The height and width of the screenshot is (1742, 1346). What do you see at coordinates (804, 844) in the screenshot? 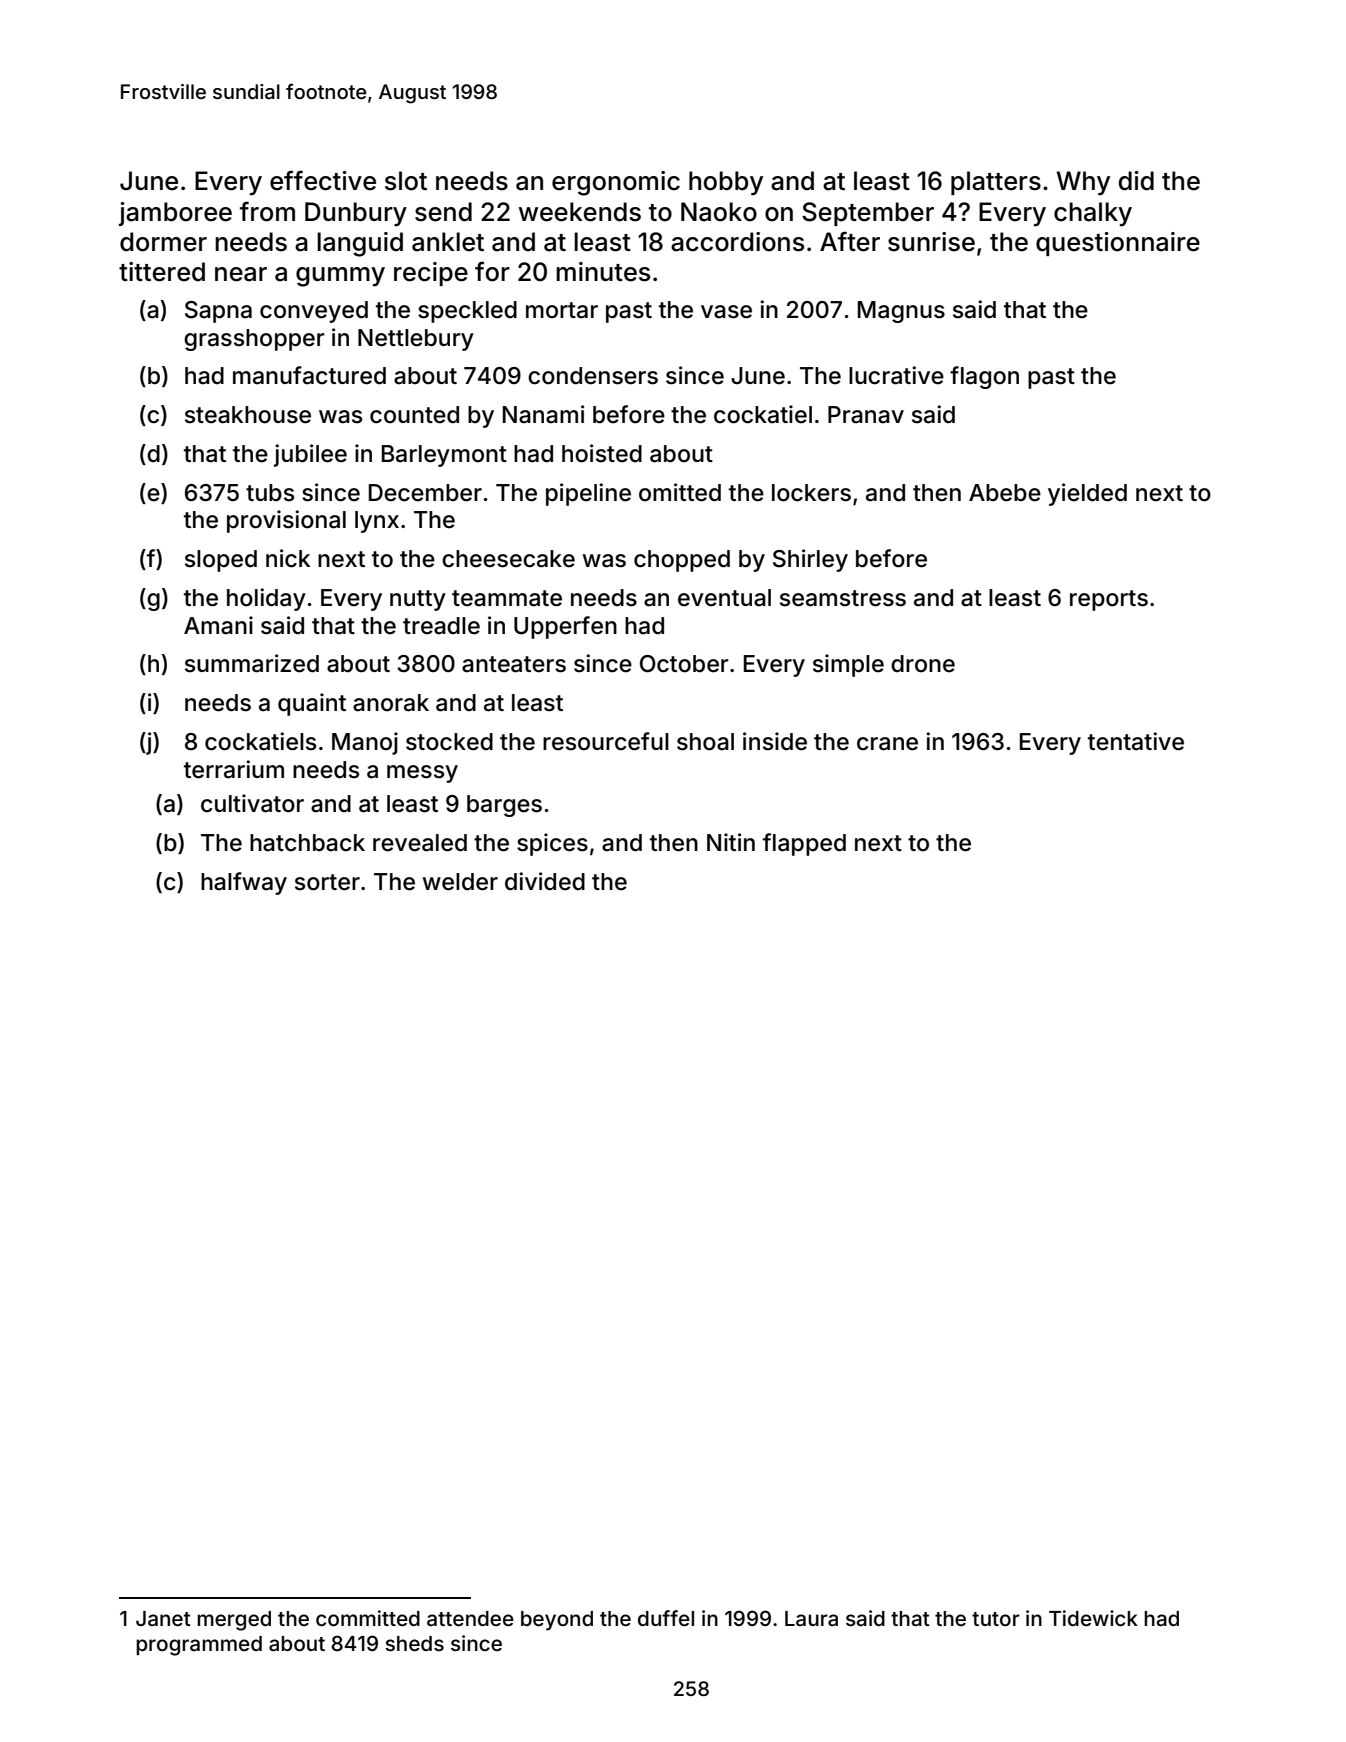
I see `flapped` at bounding box center [804, 844].
